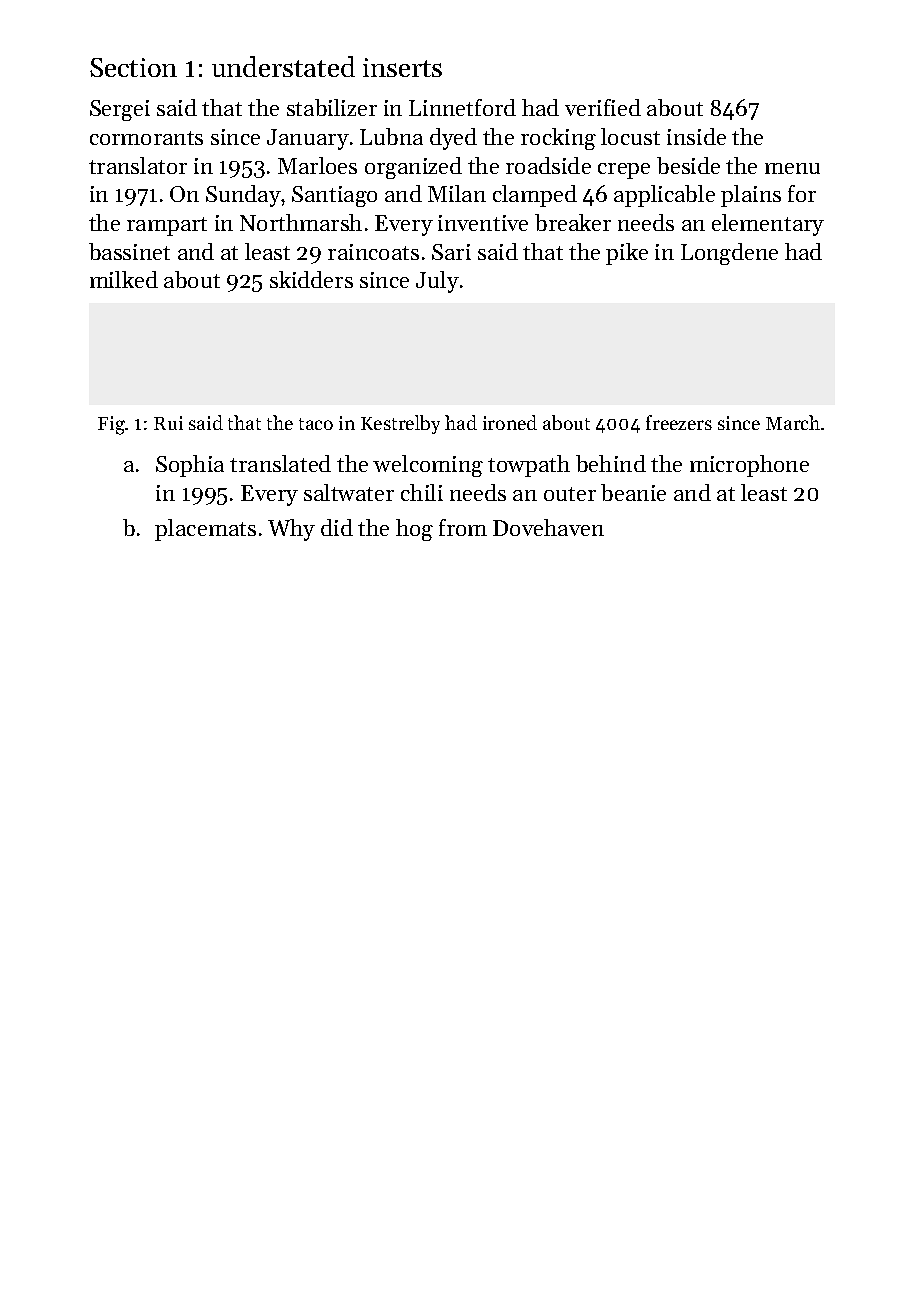 The image size is (924, 1314). Describe the element at coordinates (112, 425) in the image. I see `Fig` at that location.
